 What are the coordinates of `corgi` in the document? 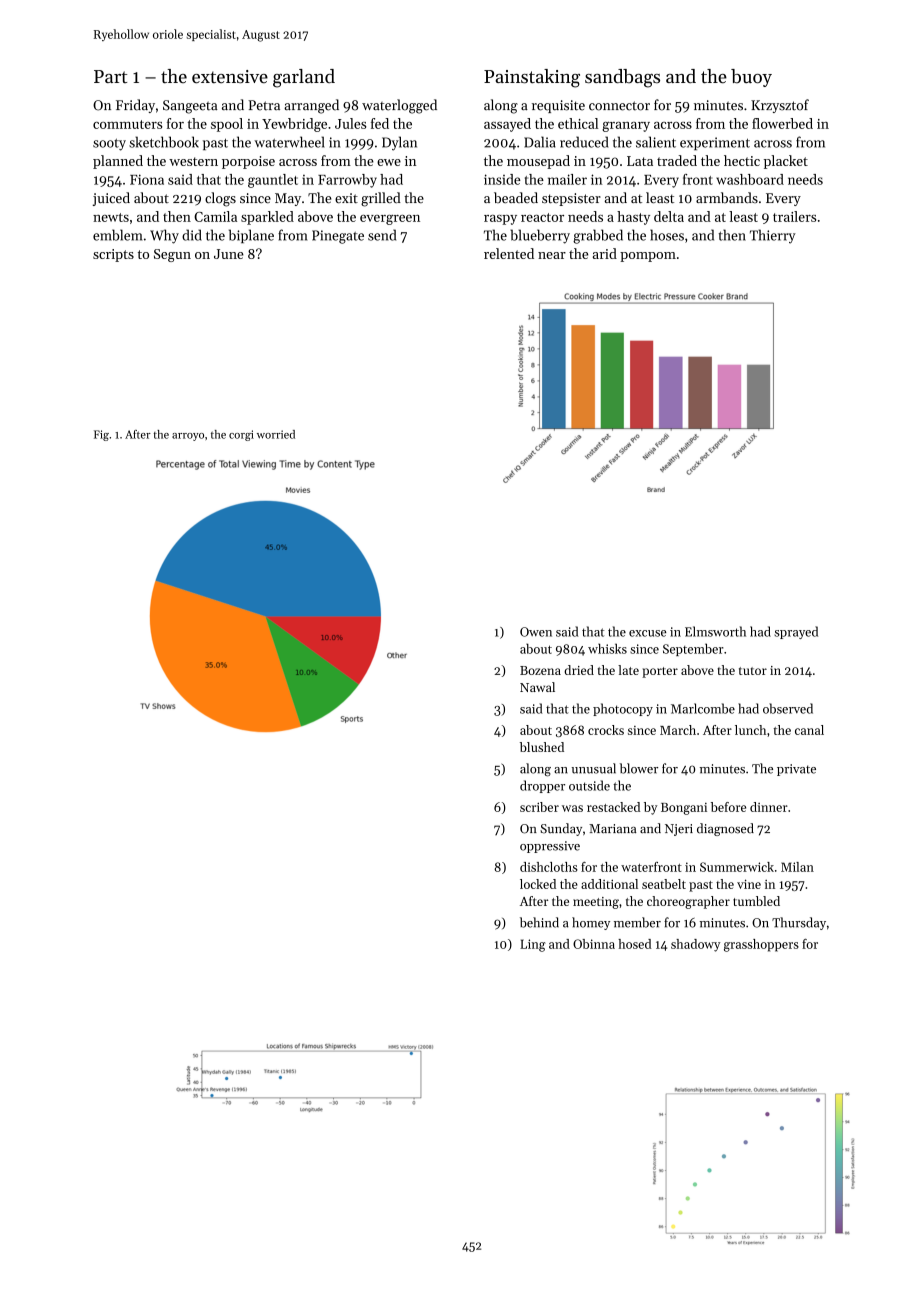 It's located at (241, 435).
